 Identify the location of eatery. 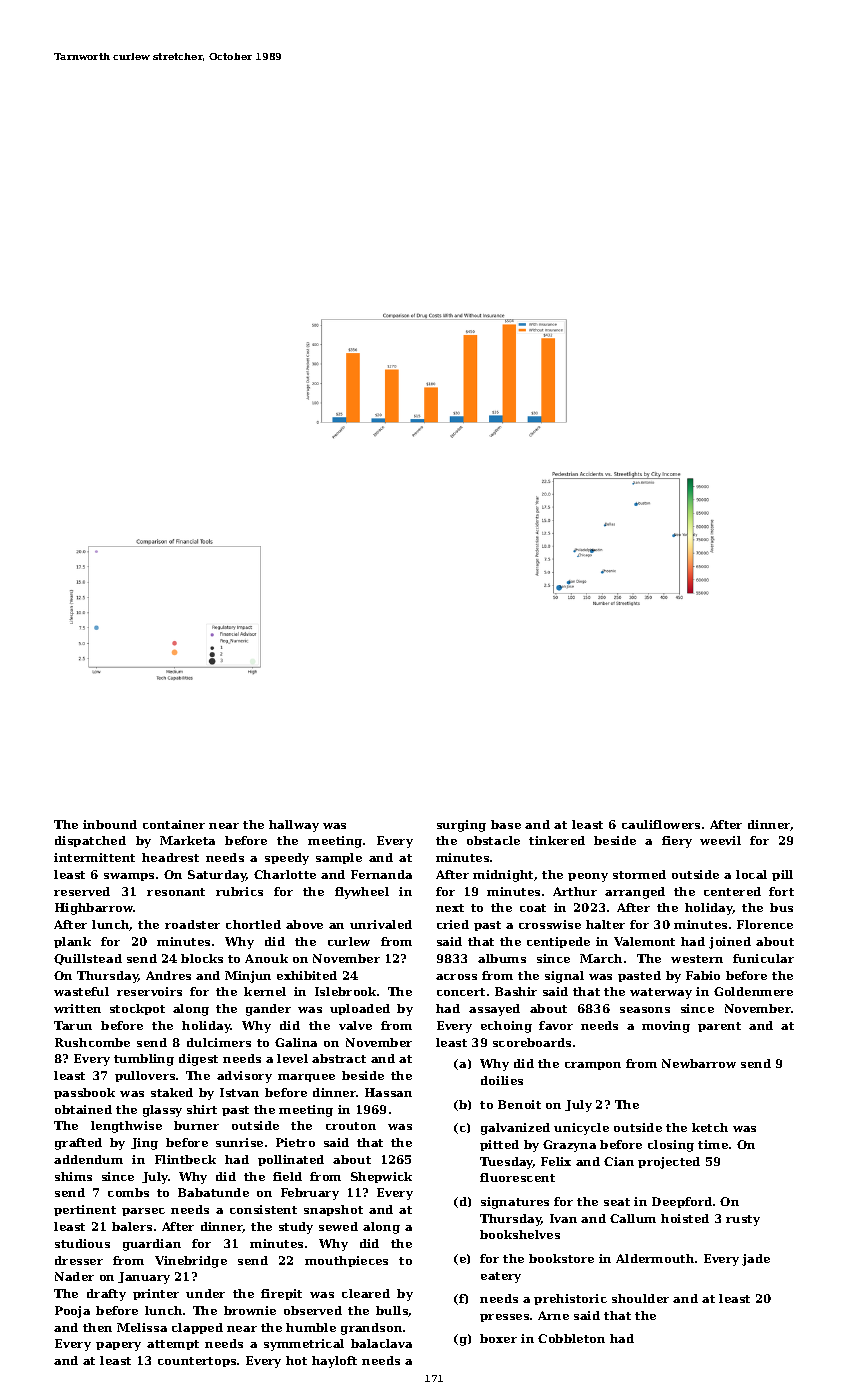
(501, 1277).
